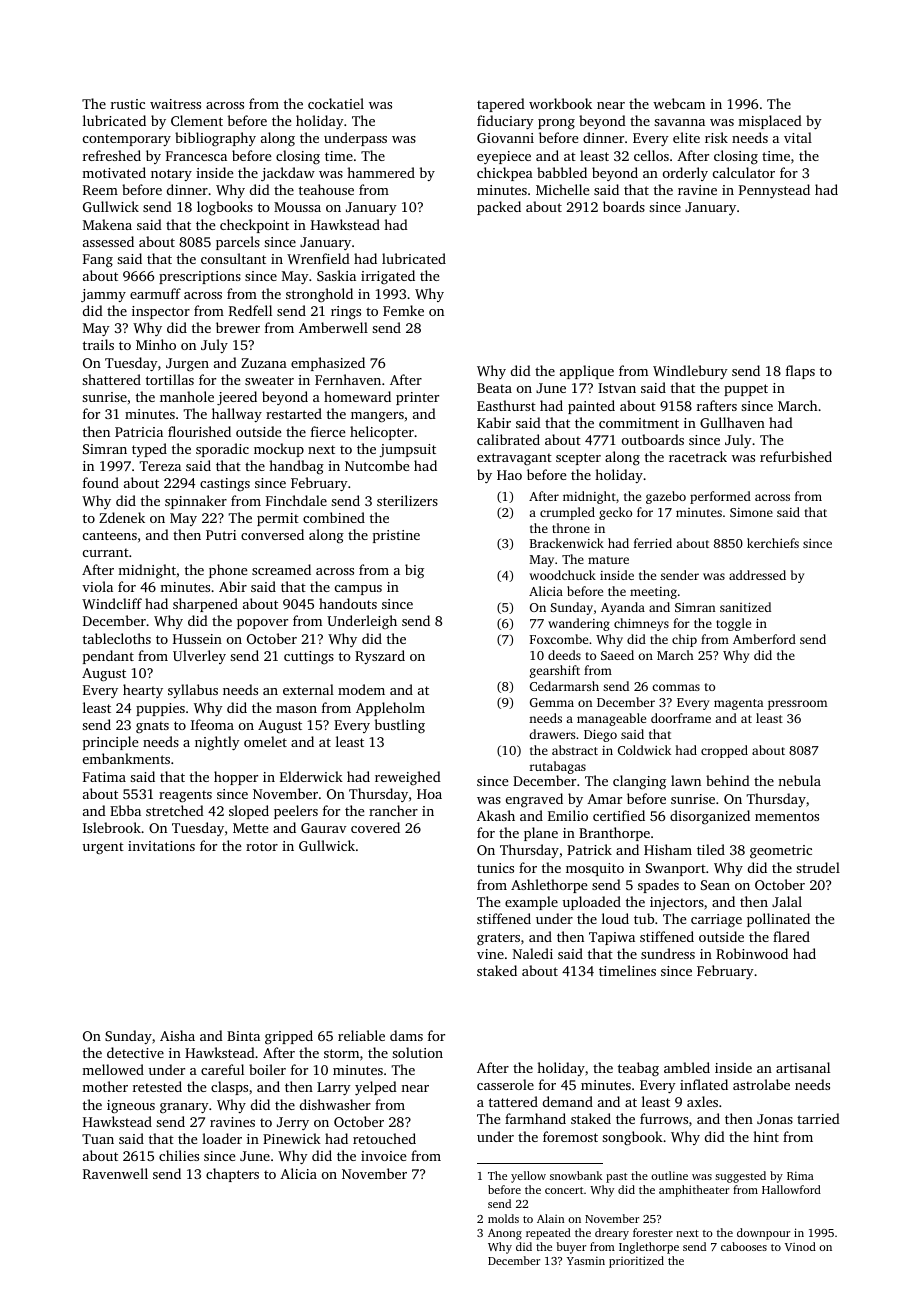 Image resolution: width=924 pixels, height=1308 pixels. Describe the element at coordinates (407, 500) in the screenshot. I see `sterilizers` at that location.
